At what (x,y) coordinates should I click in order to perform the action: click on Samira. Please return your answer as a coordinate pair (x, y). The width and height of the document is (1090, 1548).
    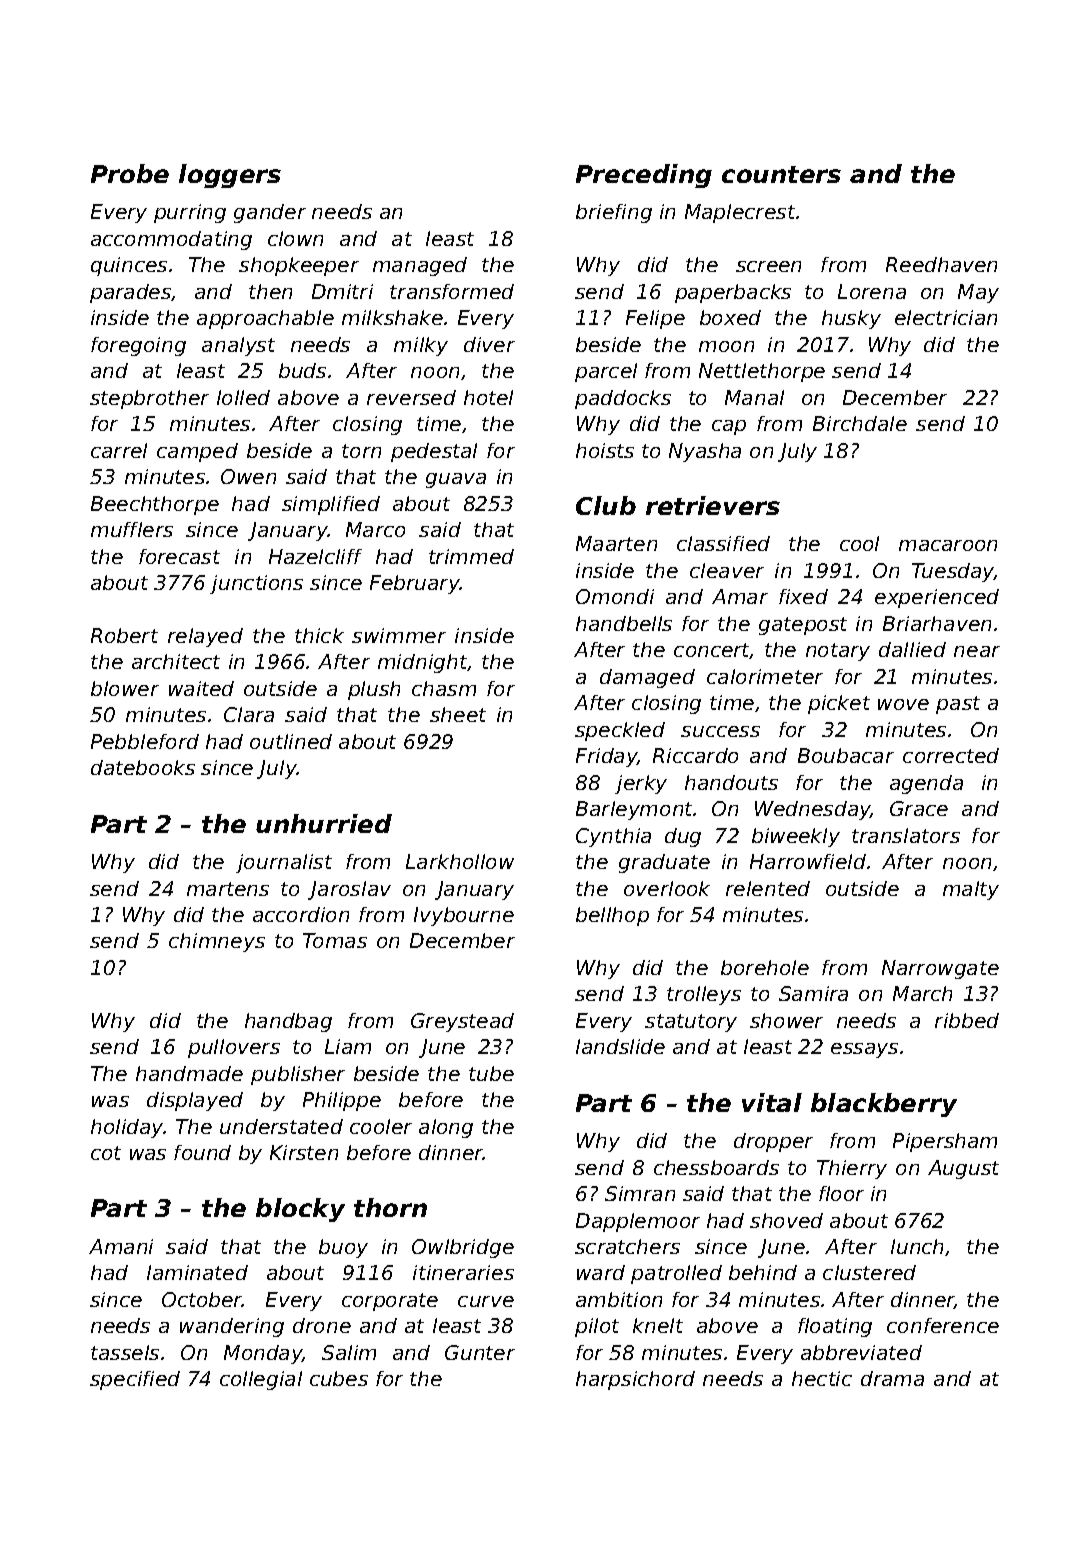
    Looking at the image, I should click on (813, 993).
